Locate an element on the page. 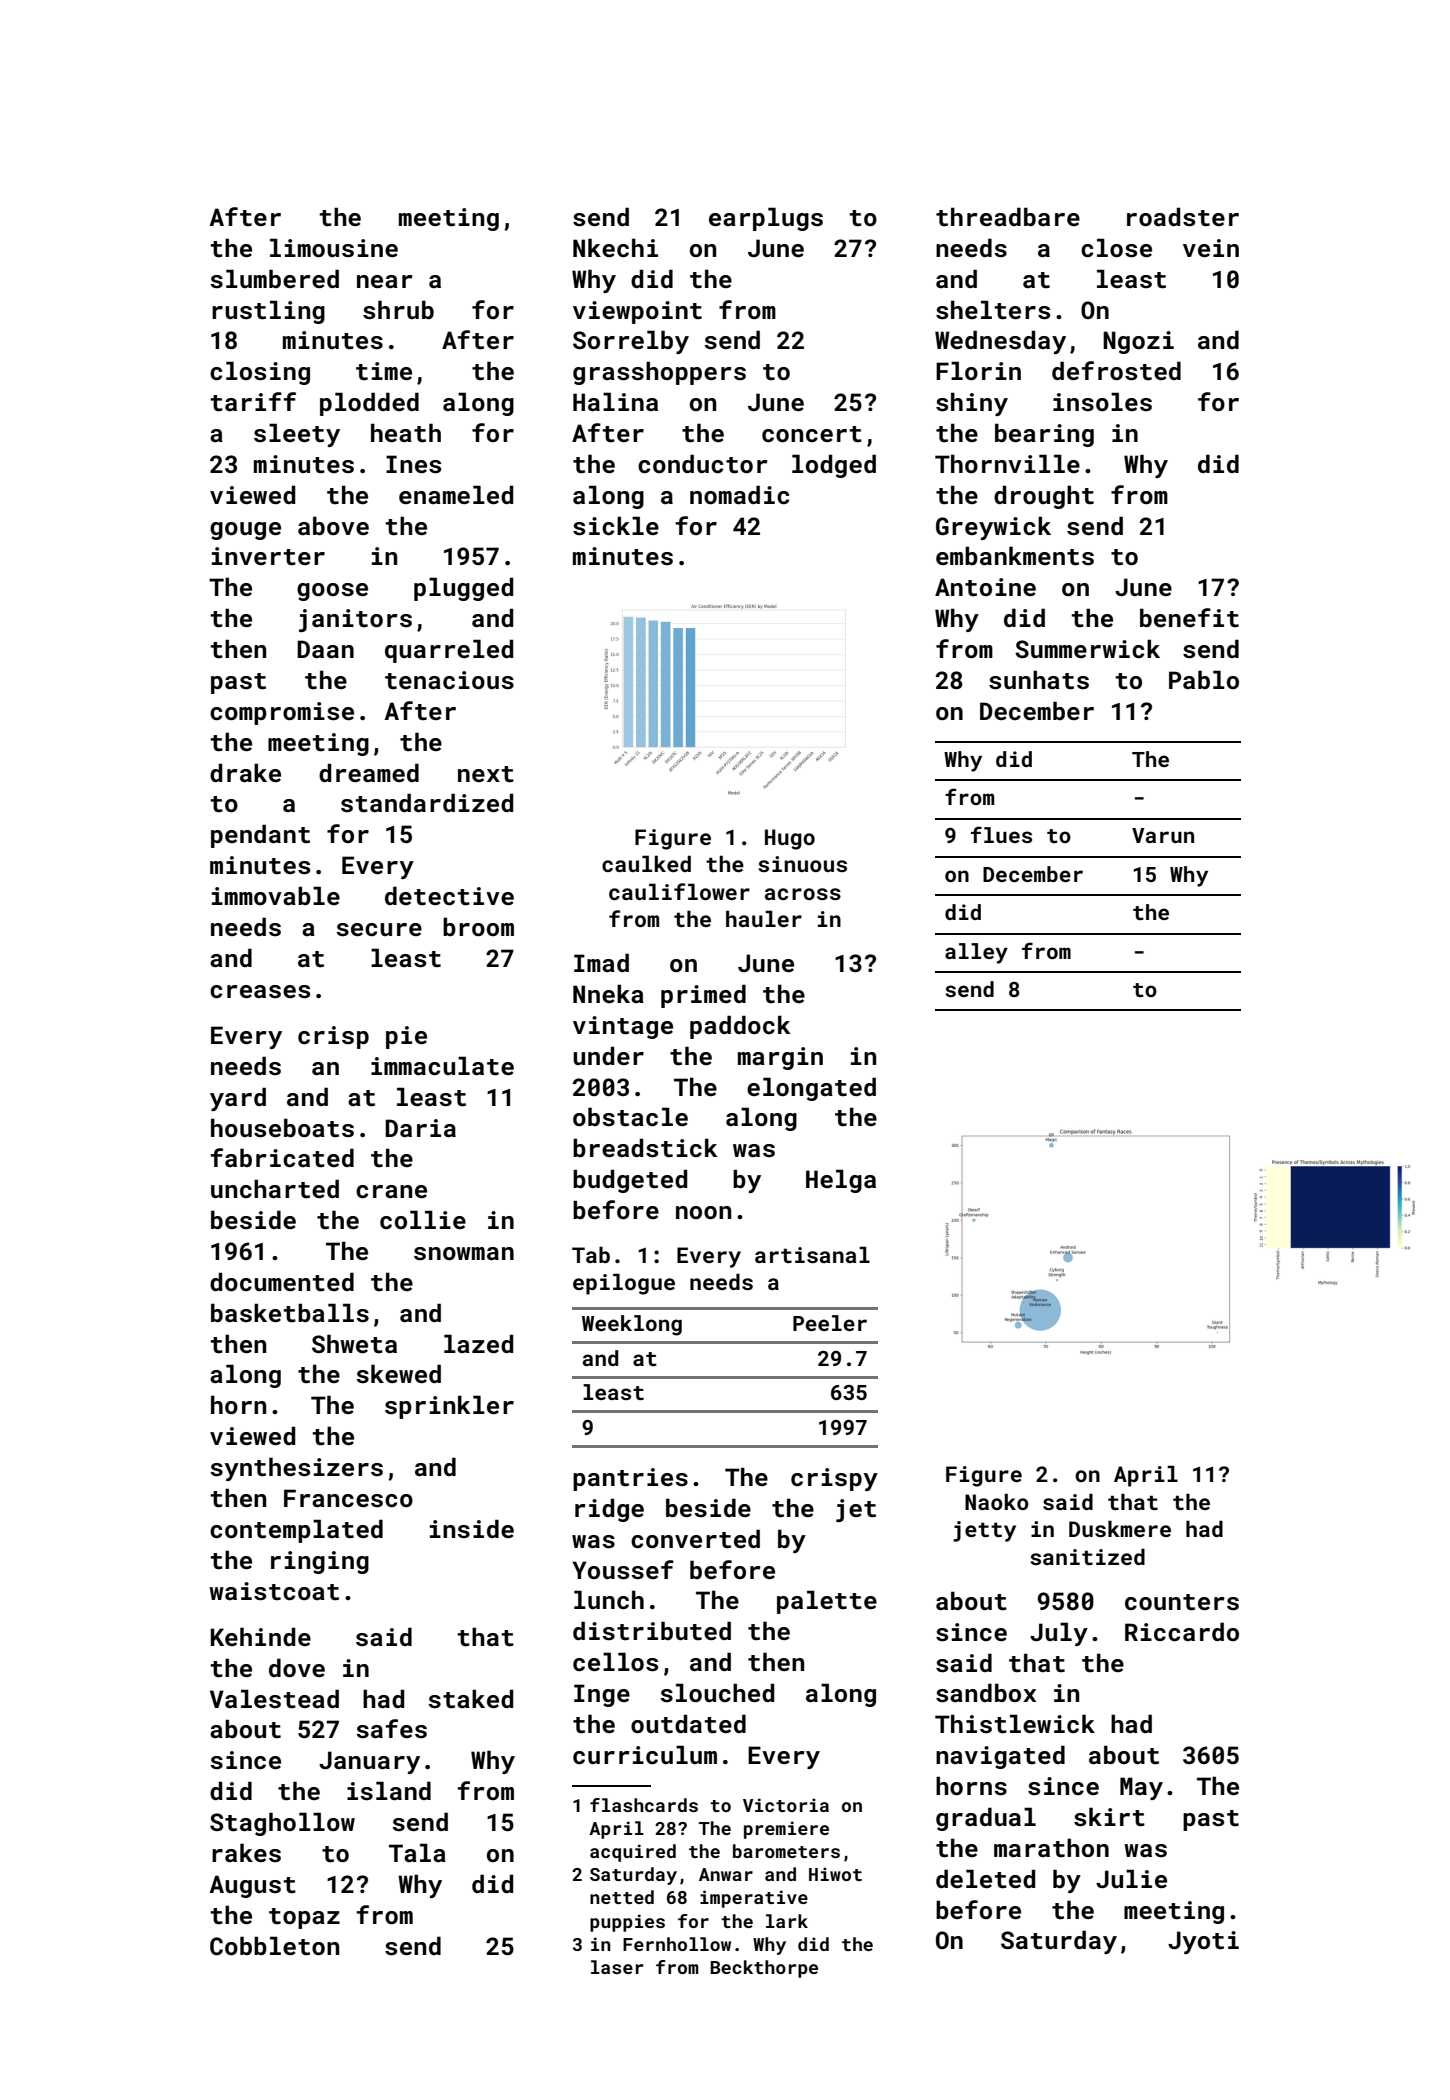 The width and height of the image is (1450, 2100). topaz is located at coordinates (304, 1918).
